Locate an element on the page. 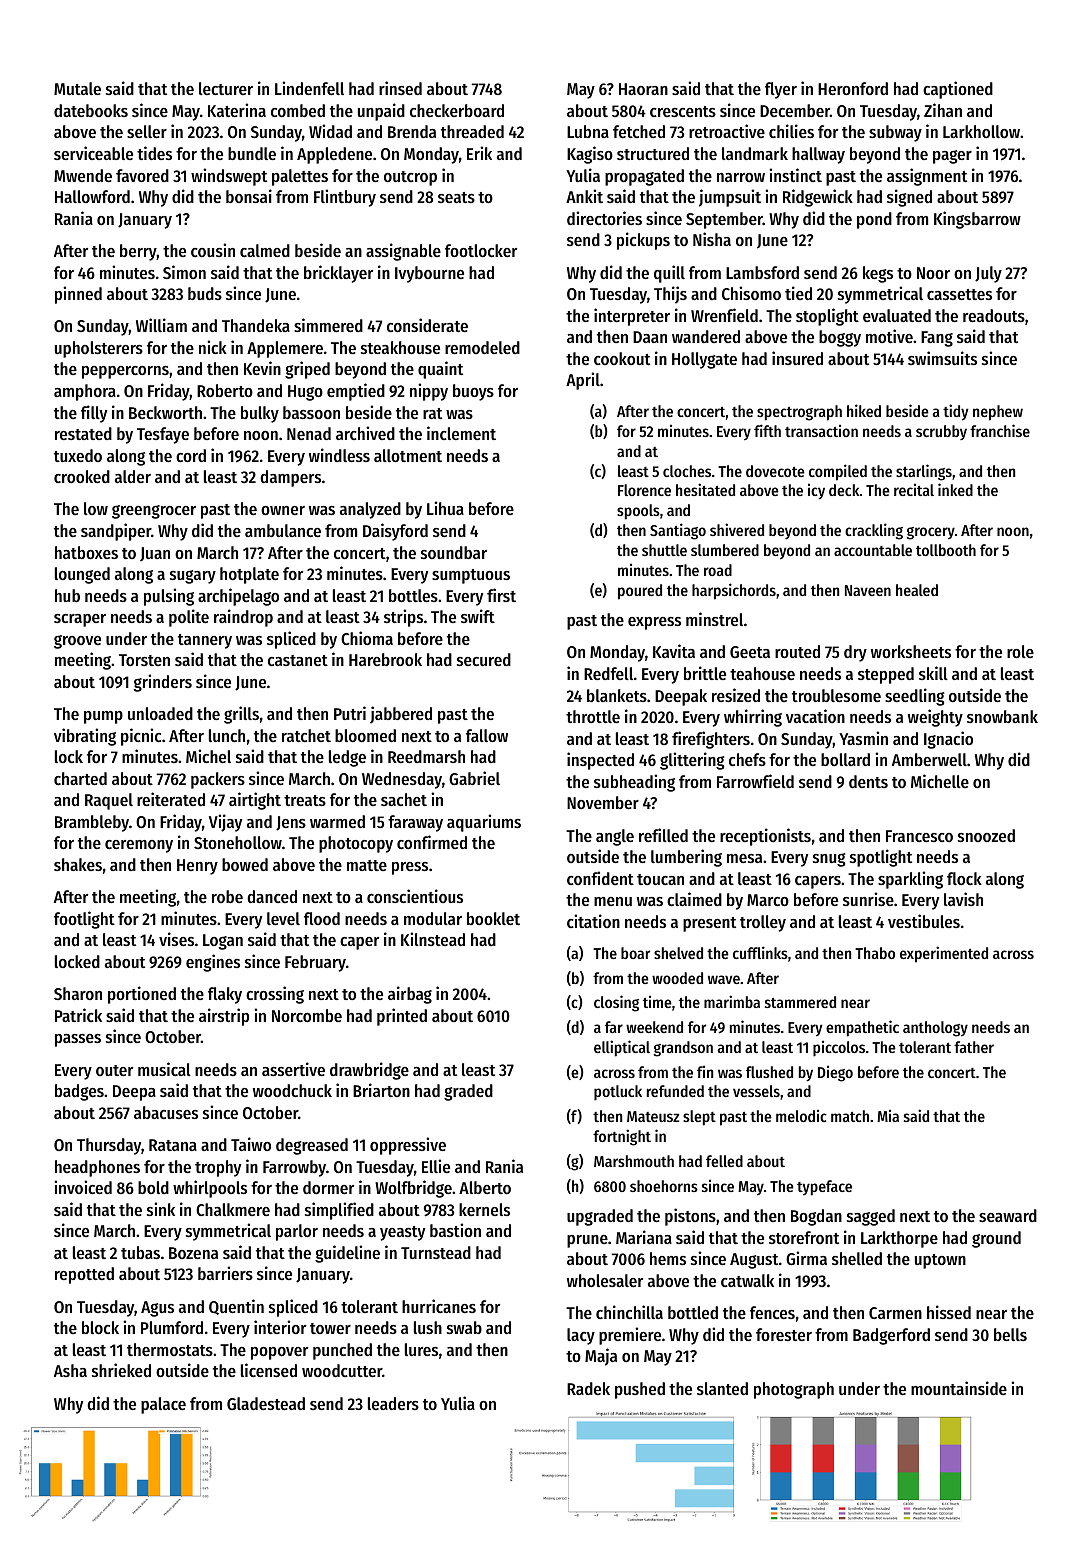 The height and width of the image is (1544, 1092). Chioma is located at coordinates (367, 638).
